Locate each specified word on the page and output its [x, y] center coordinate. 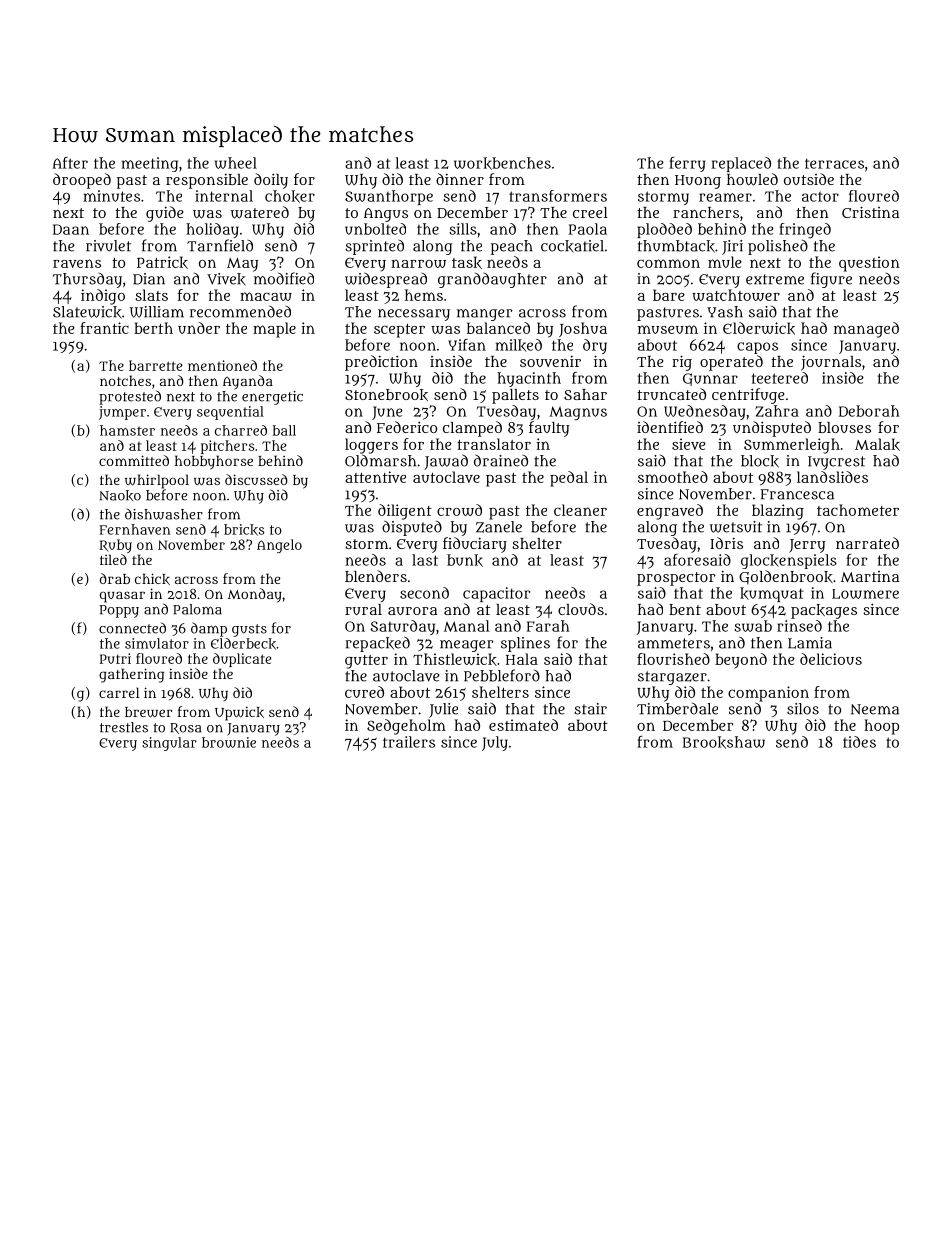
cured [364, 692]
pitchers [227, 447]
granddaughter [492, 280]
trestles [124, 727]
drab [115, 578]
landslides [832, 477]
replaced [741, 164]
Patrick [162, 262]
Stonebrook [386, 395]
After [70, 163]
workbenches [502, 163]
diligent [405, 512]
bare [669, 295]
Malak [877, 444]
